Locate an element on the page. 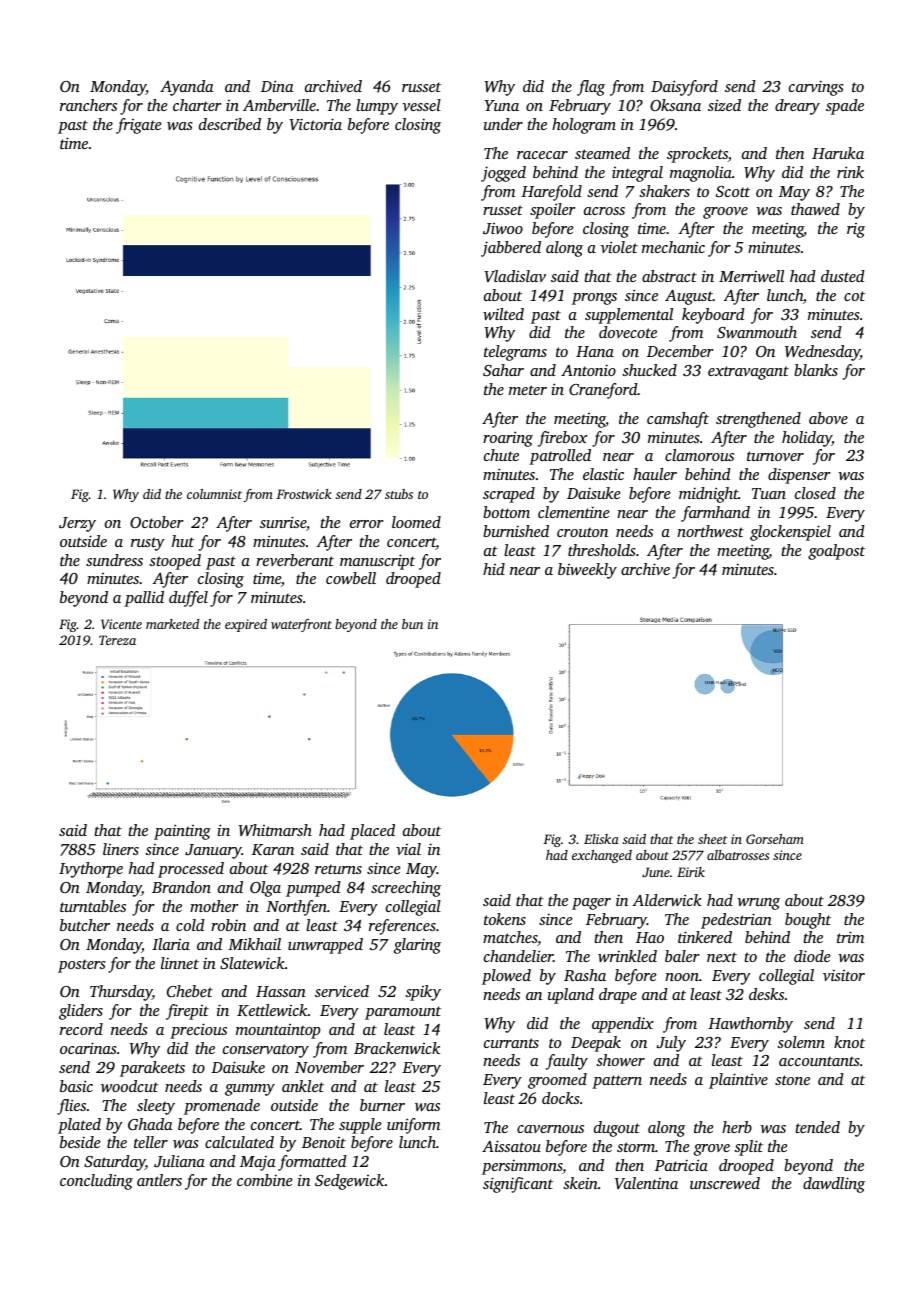 The height and width of the document is (1308, 924). firepit is located at coordinates (187, 1012).
